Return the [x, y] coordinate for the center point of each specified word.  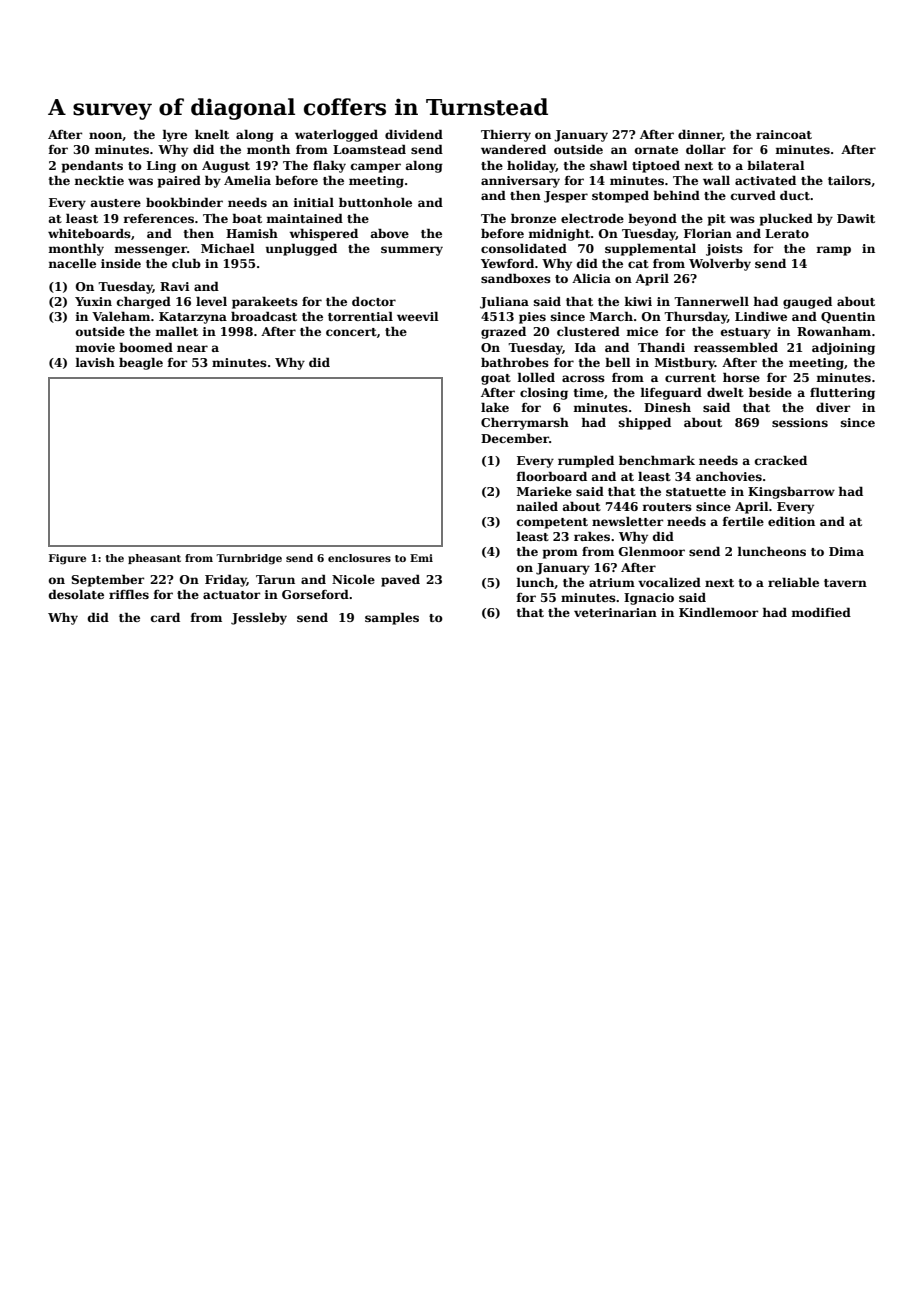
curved [753, 195]
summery [412, 251]
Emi [421, 558]
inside [121, 263]
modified [821, 612]
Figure [67, 559]
